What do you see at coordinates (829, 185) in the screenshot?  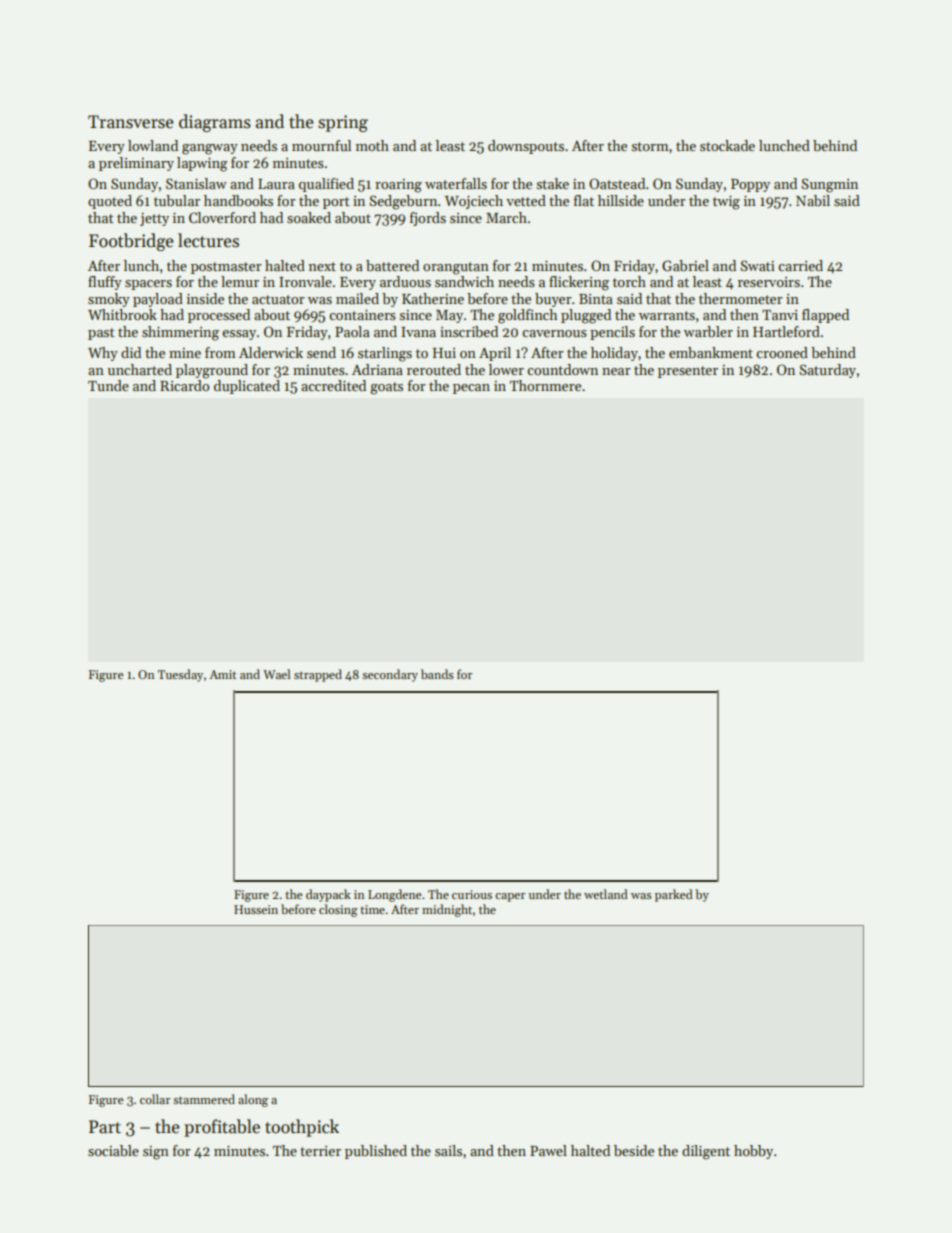 I see `Sungmin` at bounding box center [829, 185].
